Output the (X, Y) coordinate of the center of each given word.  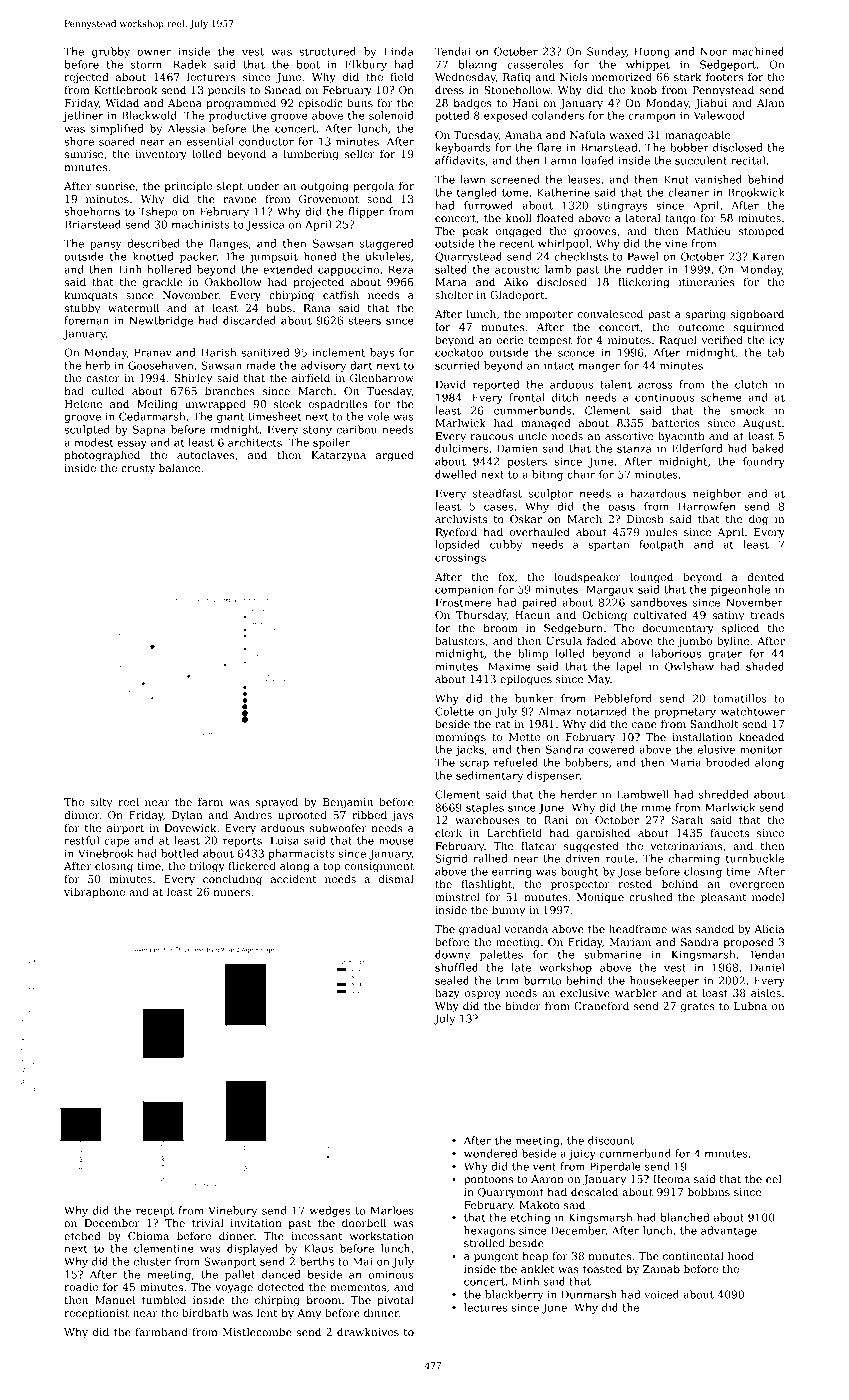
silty (101, 803)
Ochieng (604, 616)
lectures (485, 1307)
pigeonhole (740, 590)
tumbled (164, 1299)
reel (128, 802)
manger (599, 368)
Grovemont (329, 199)
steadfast (497, 493)
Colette (454, 711)
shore (79, 141)
